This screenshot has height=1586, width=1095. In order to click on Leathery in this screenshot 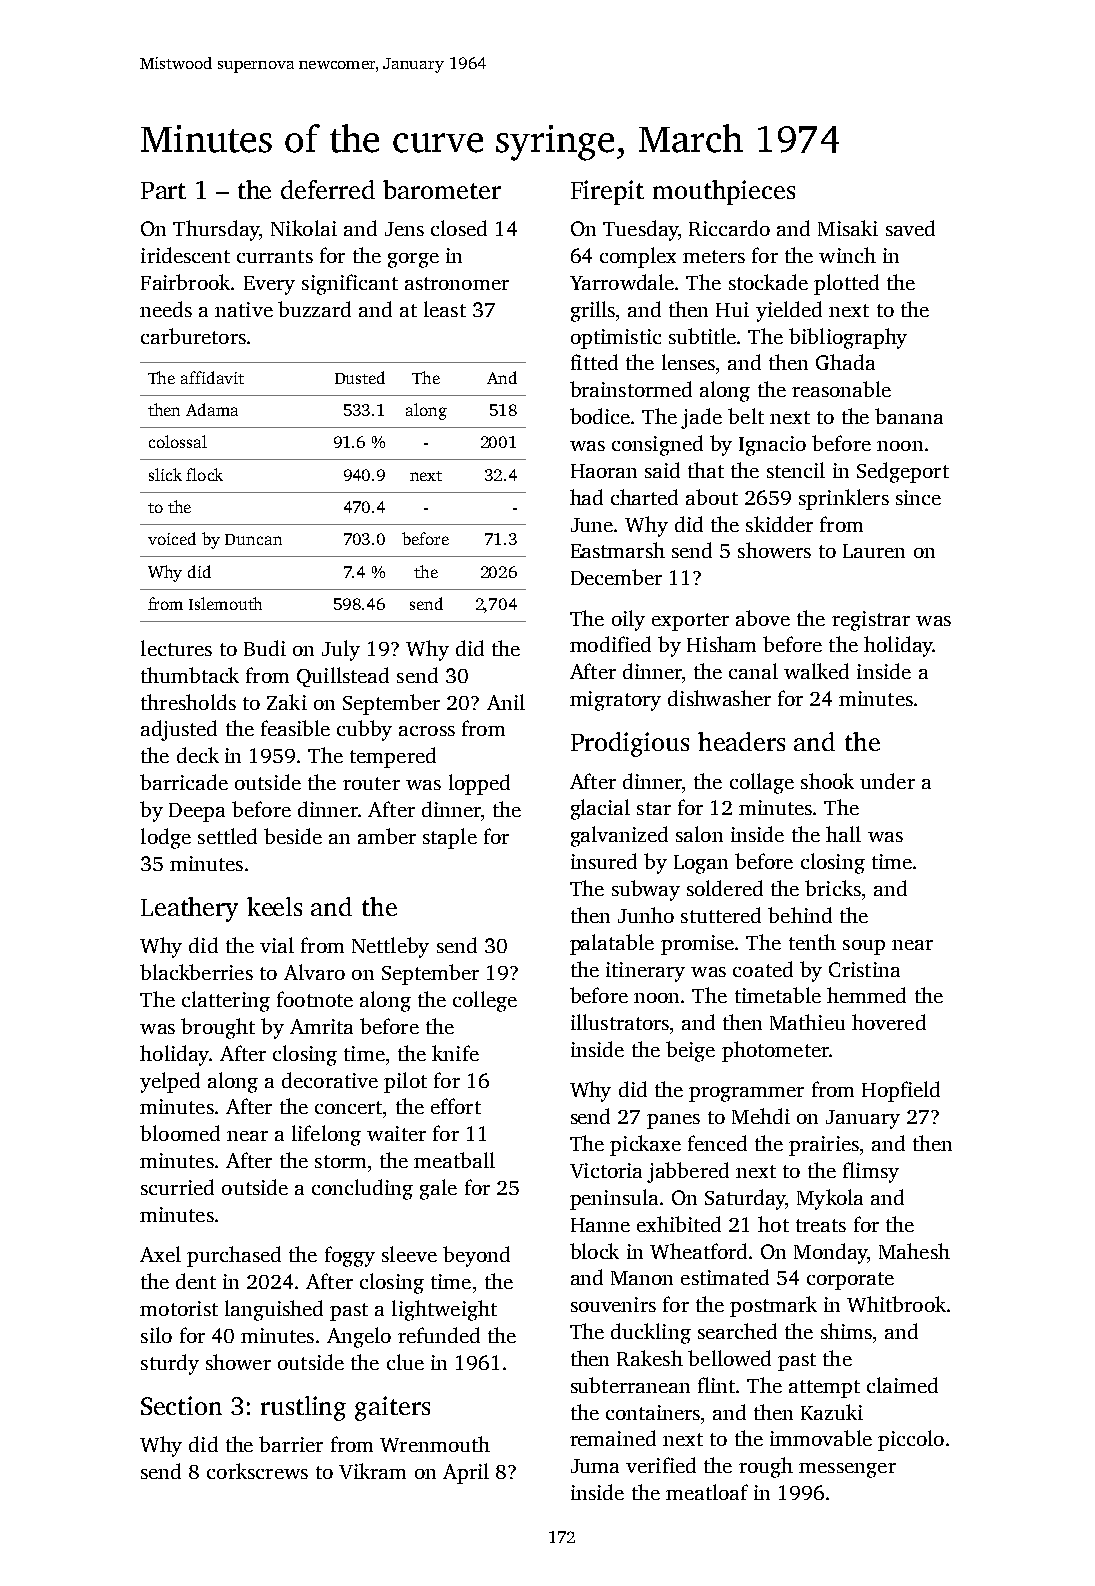, I will do `click(189, 909)`.
